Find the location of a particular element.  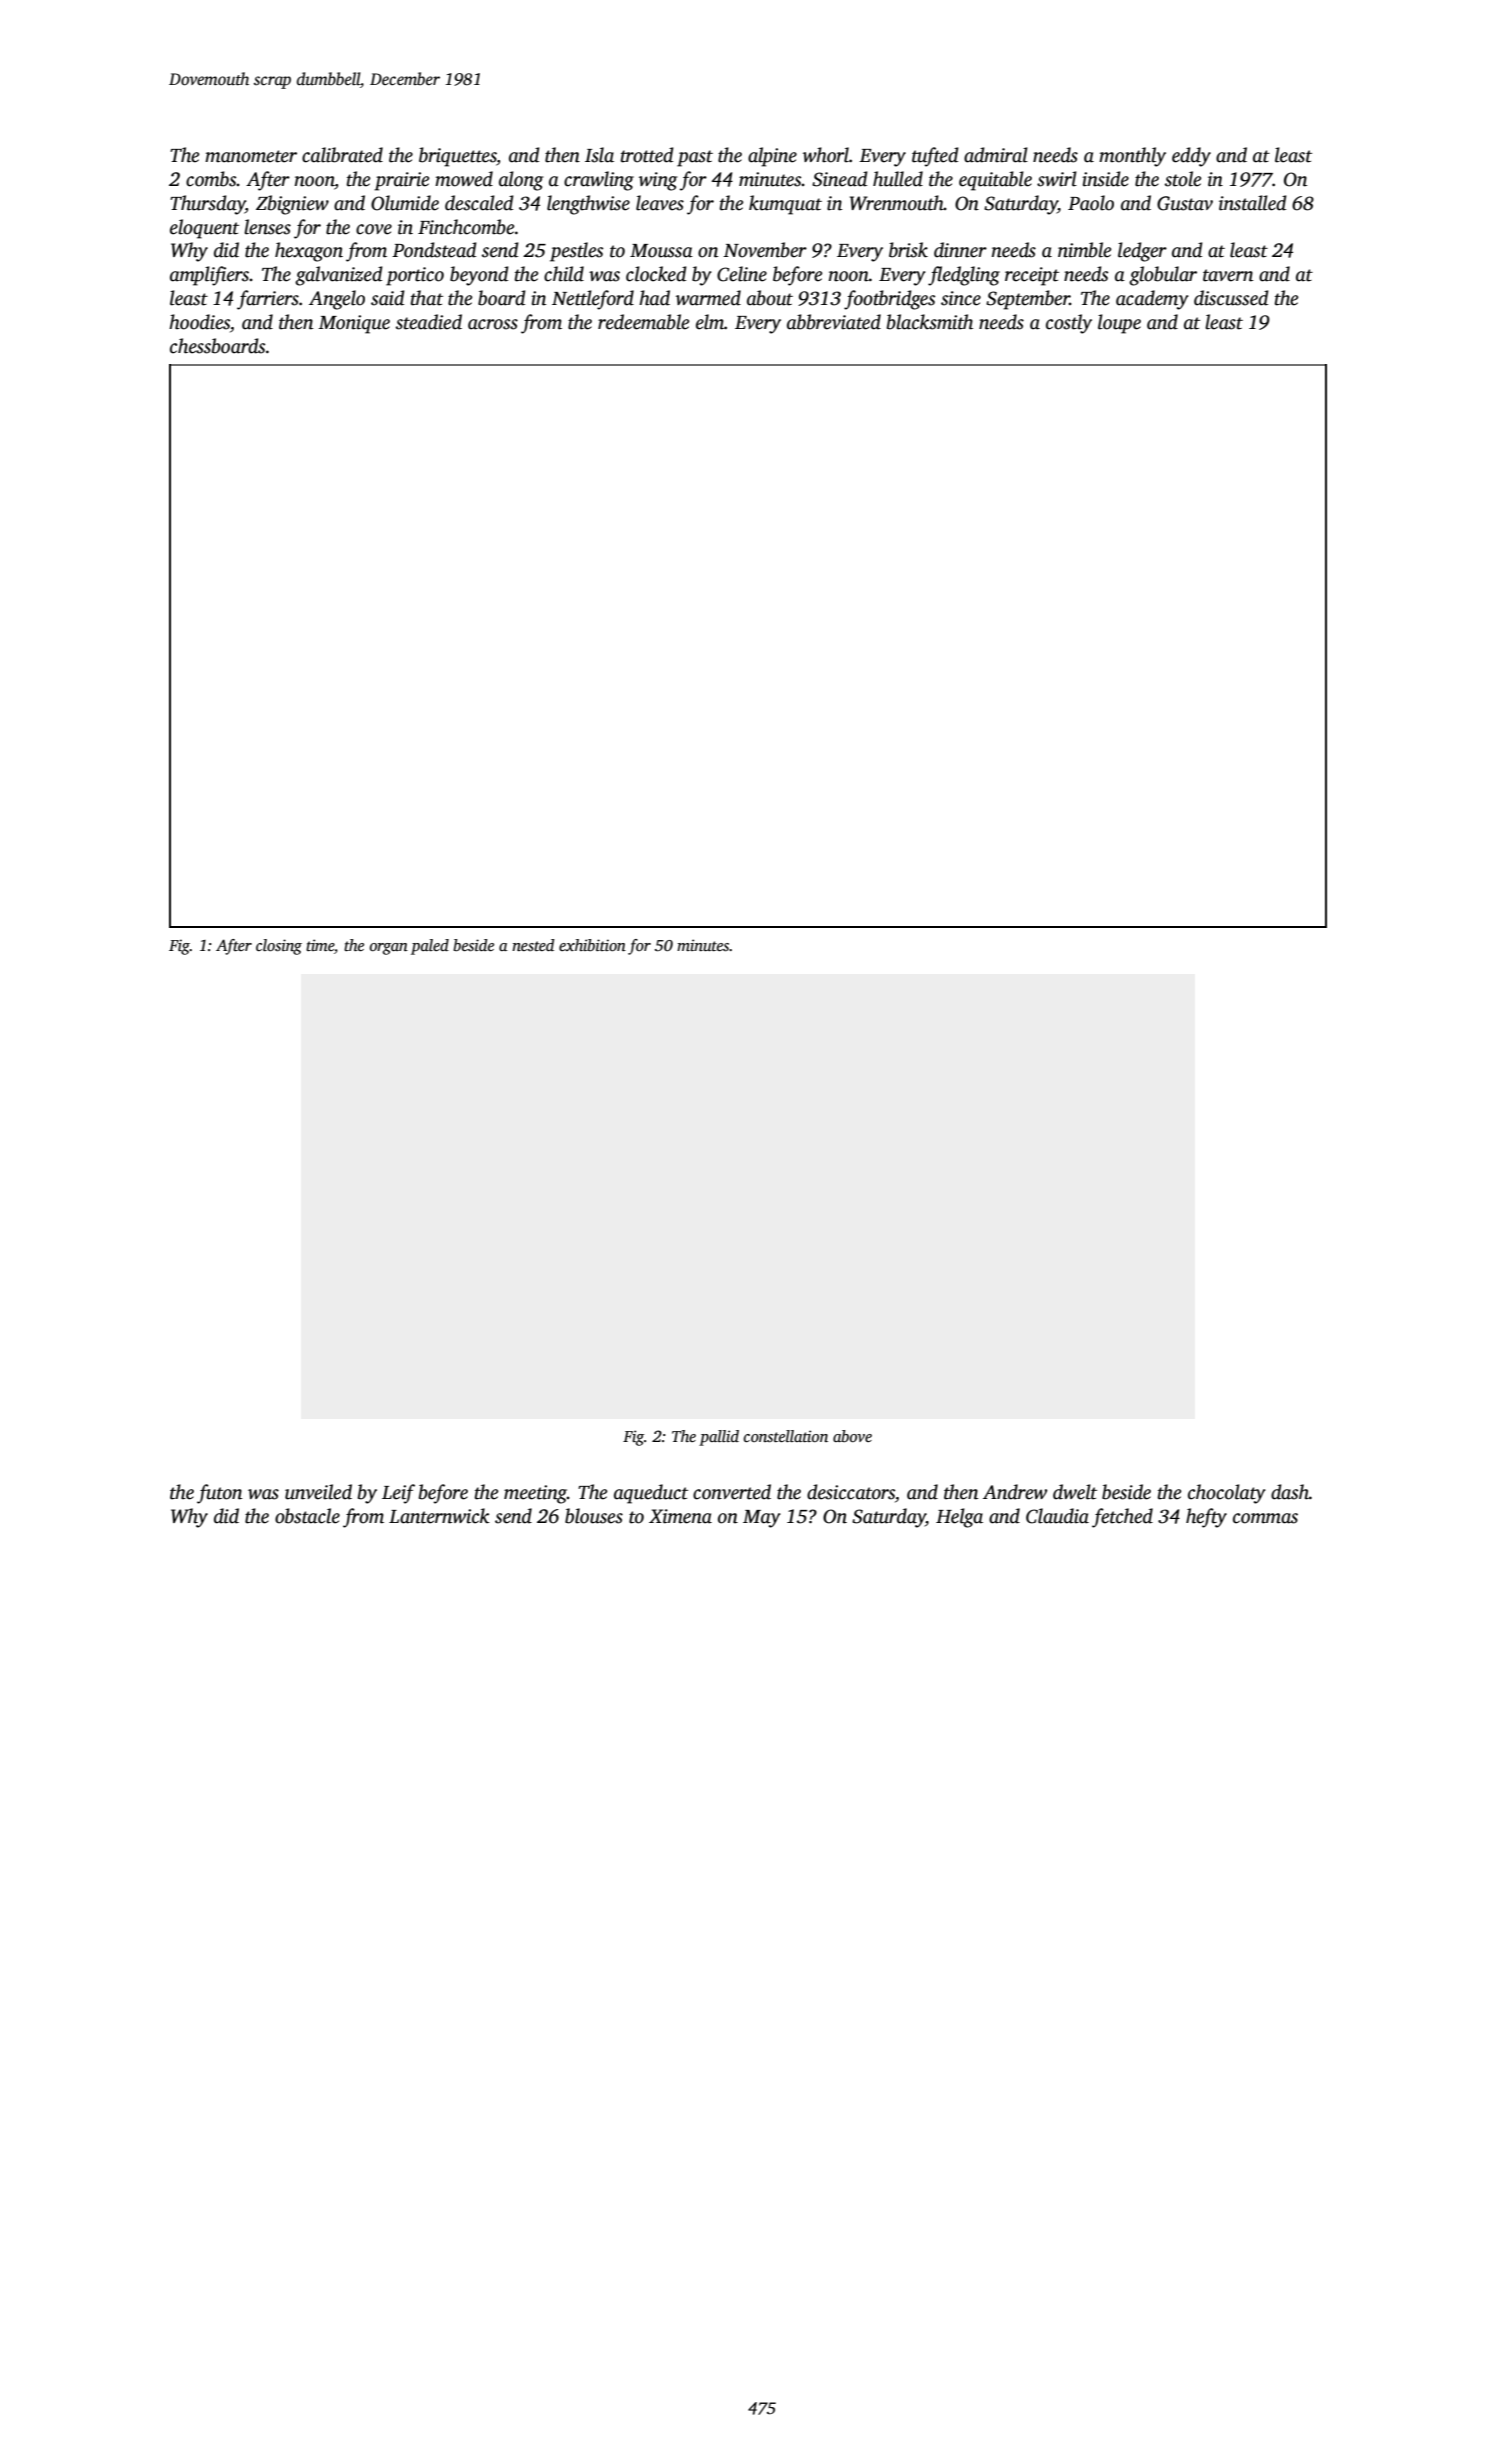

Thursday is located at coordinates (207, 205).
